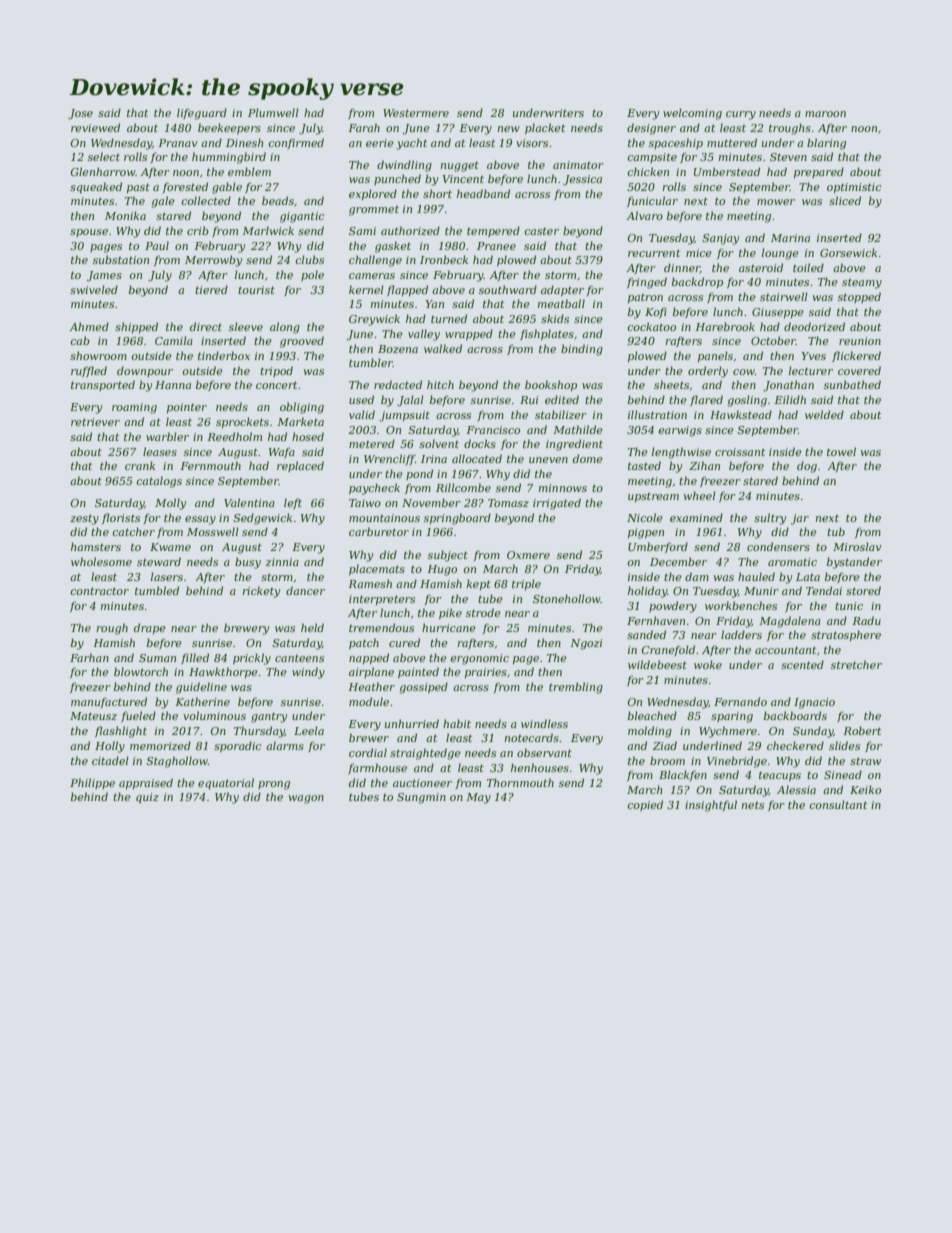 This page has width=952, height=1233. What do you see at coordinates (644, 215) in the page?
I see `Alvaro` at bounding box center [644, 215].
